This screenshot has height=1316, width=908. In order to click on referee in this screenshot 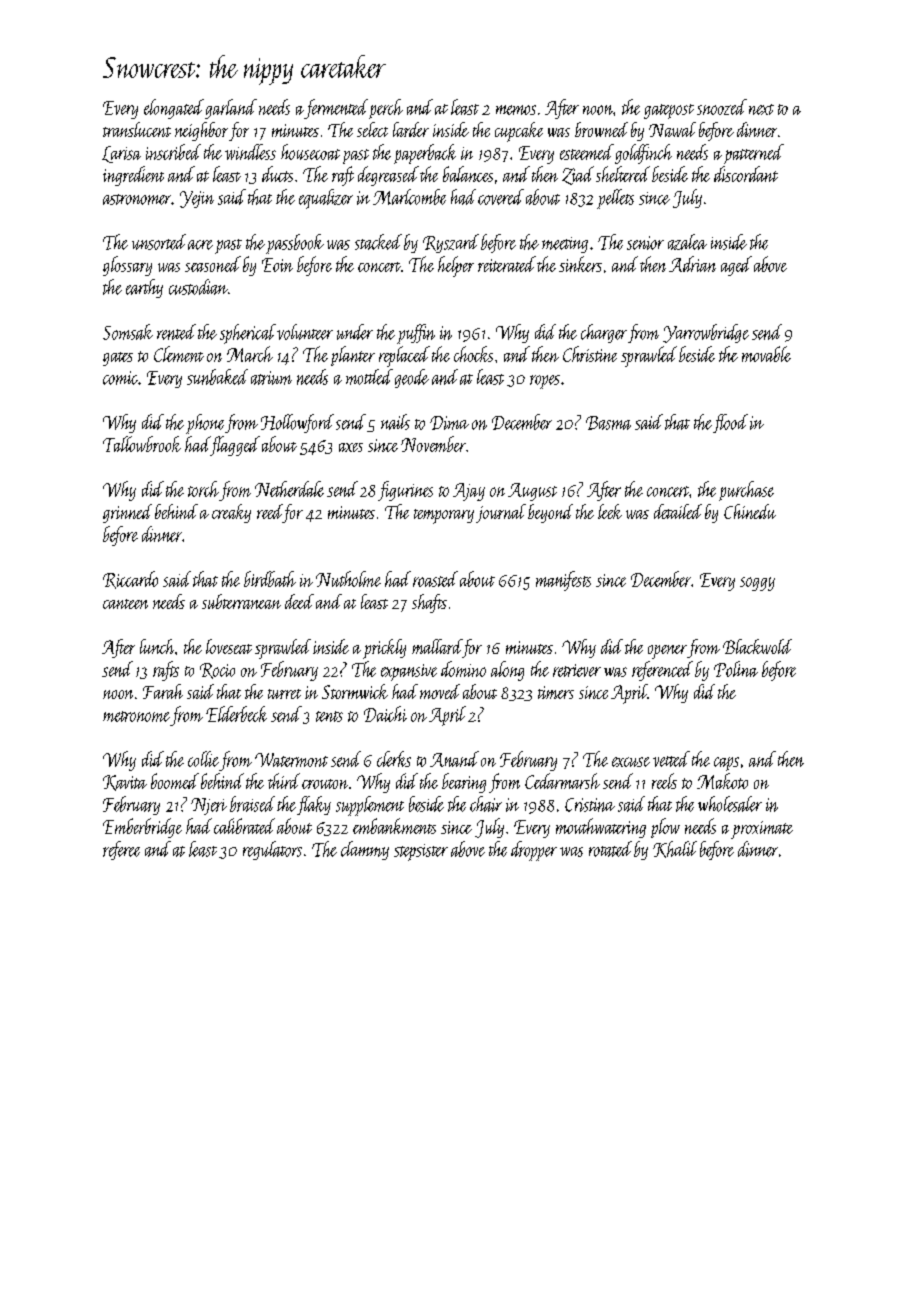, I will do `click(121, 850)`.
